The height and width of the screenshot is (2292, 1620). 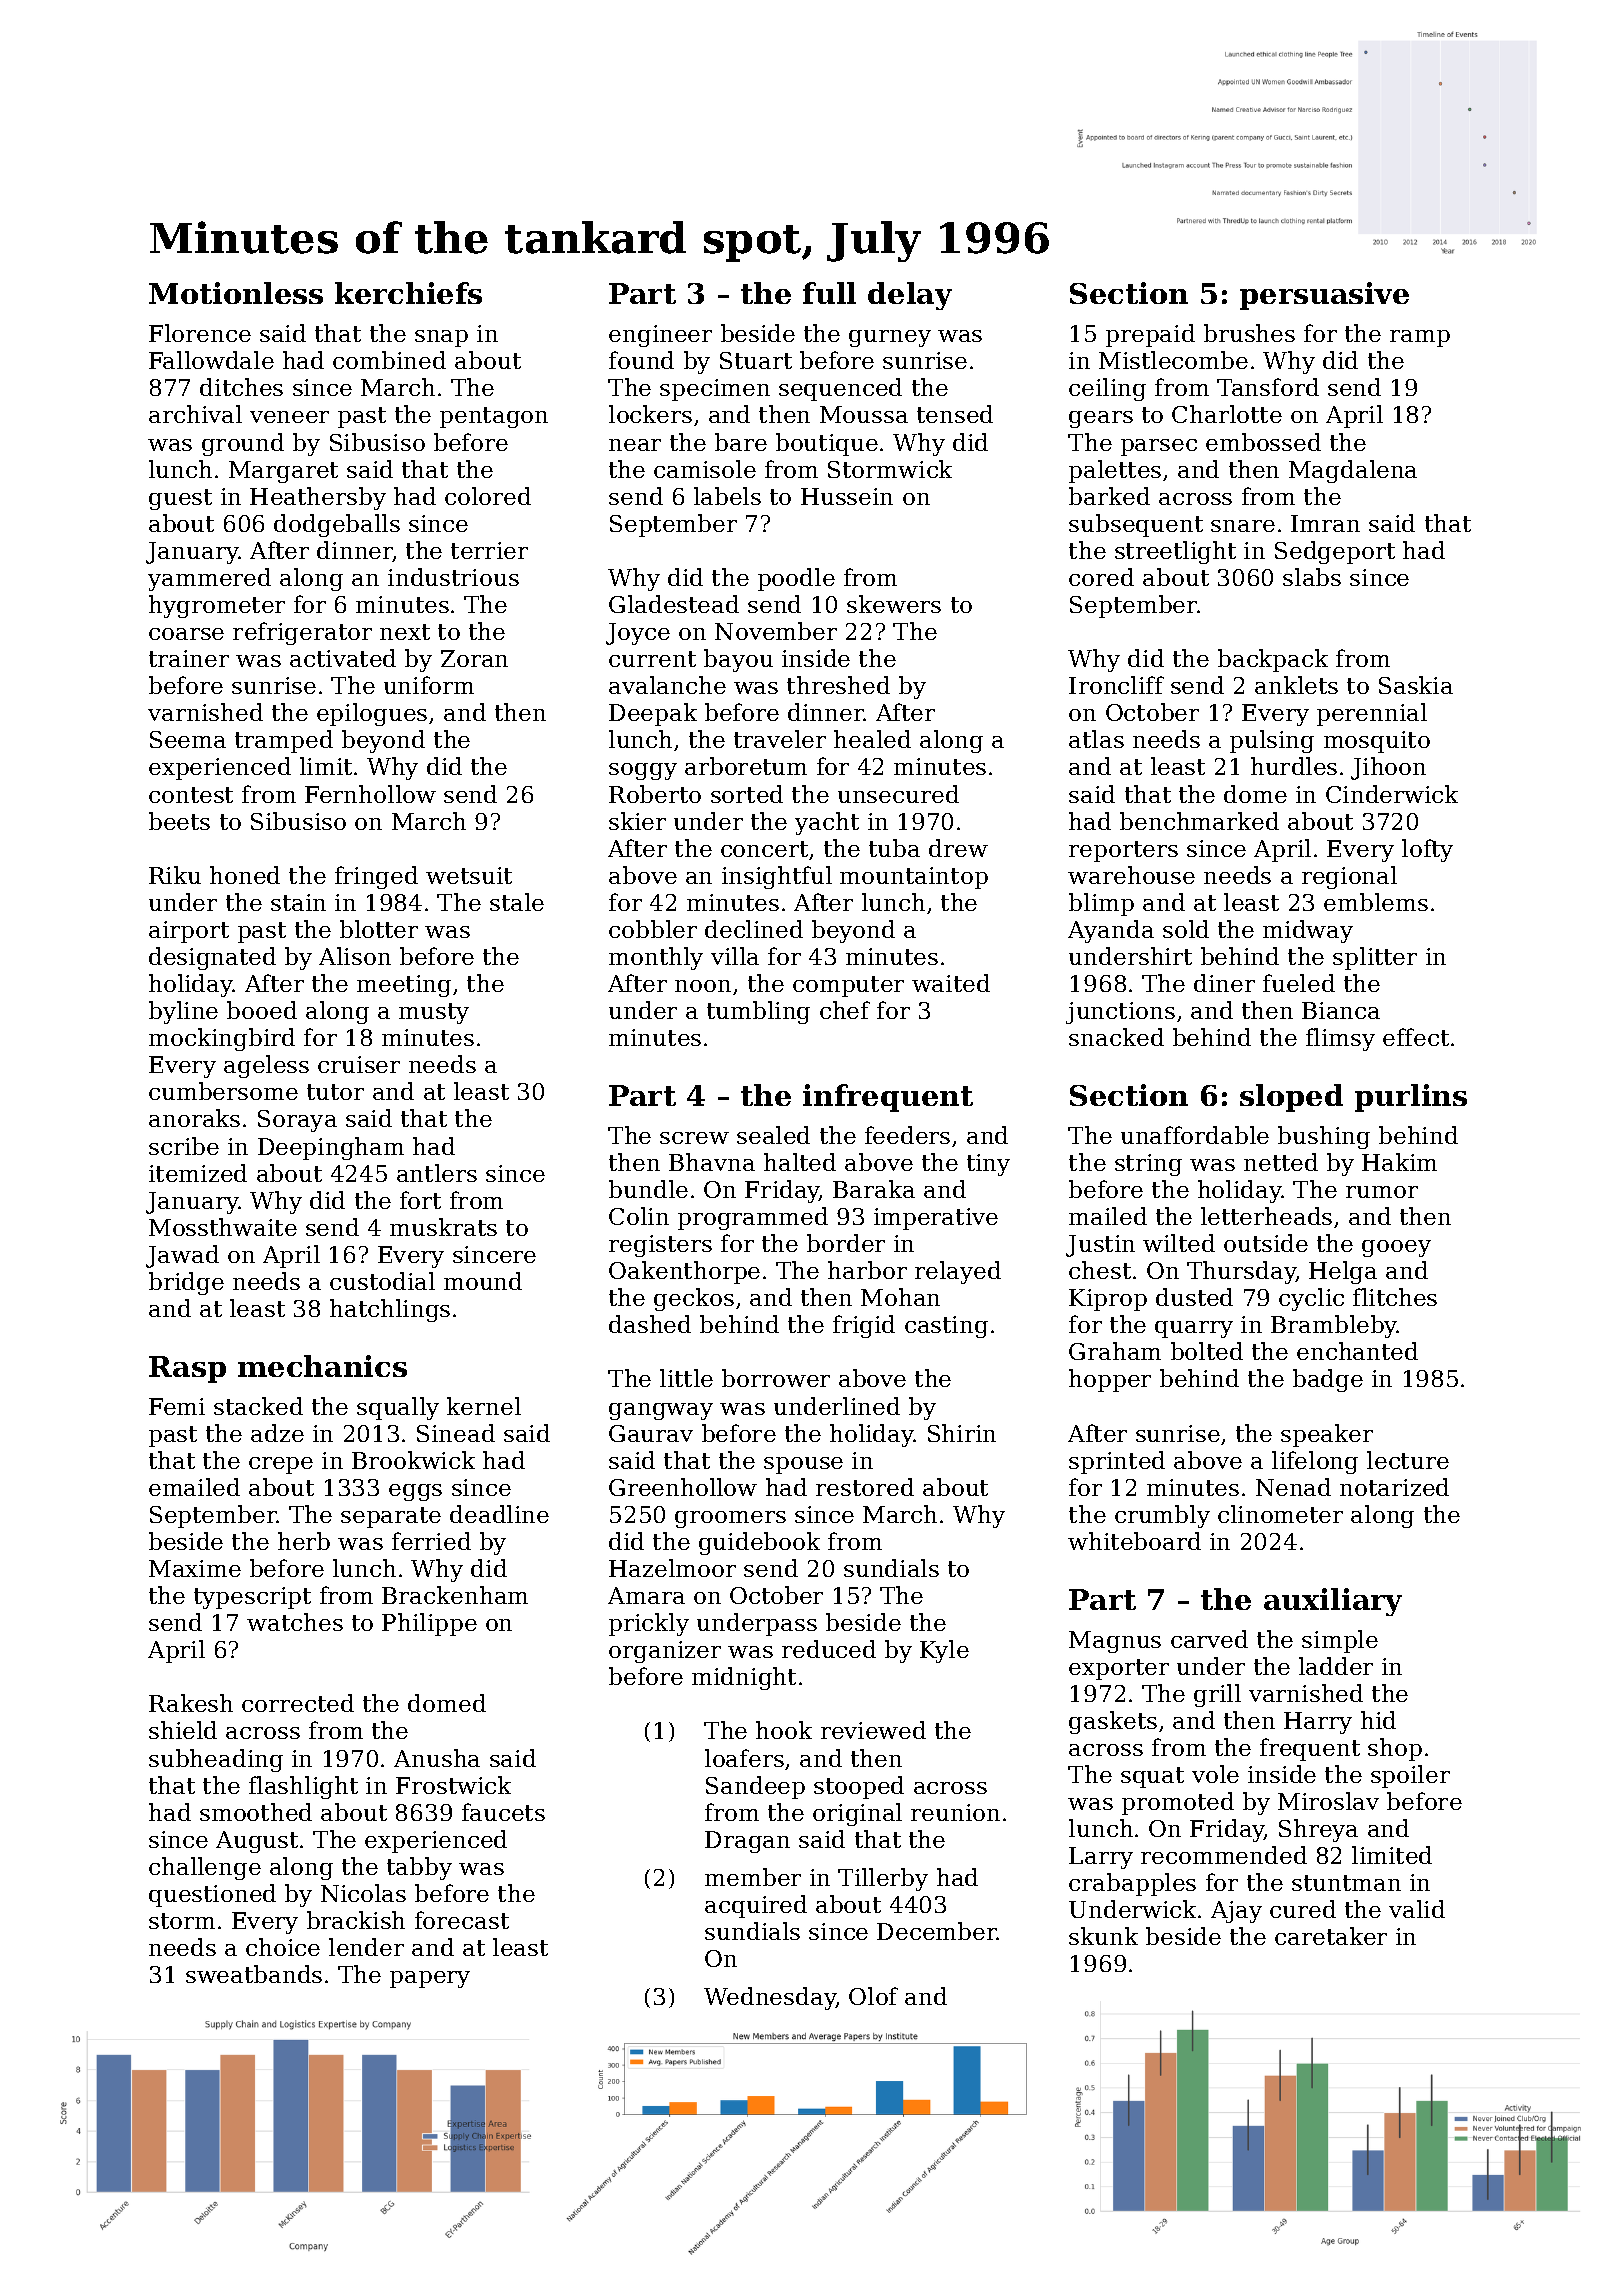 What do you see at coordinates (1324, 296) in the screenshot?
I see `persuasive` at bounding box center [1324, 296].
